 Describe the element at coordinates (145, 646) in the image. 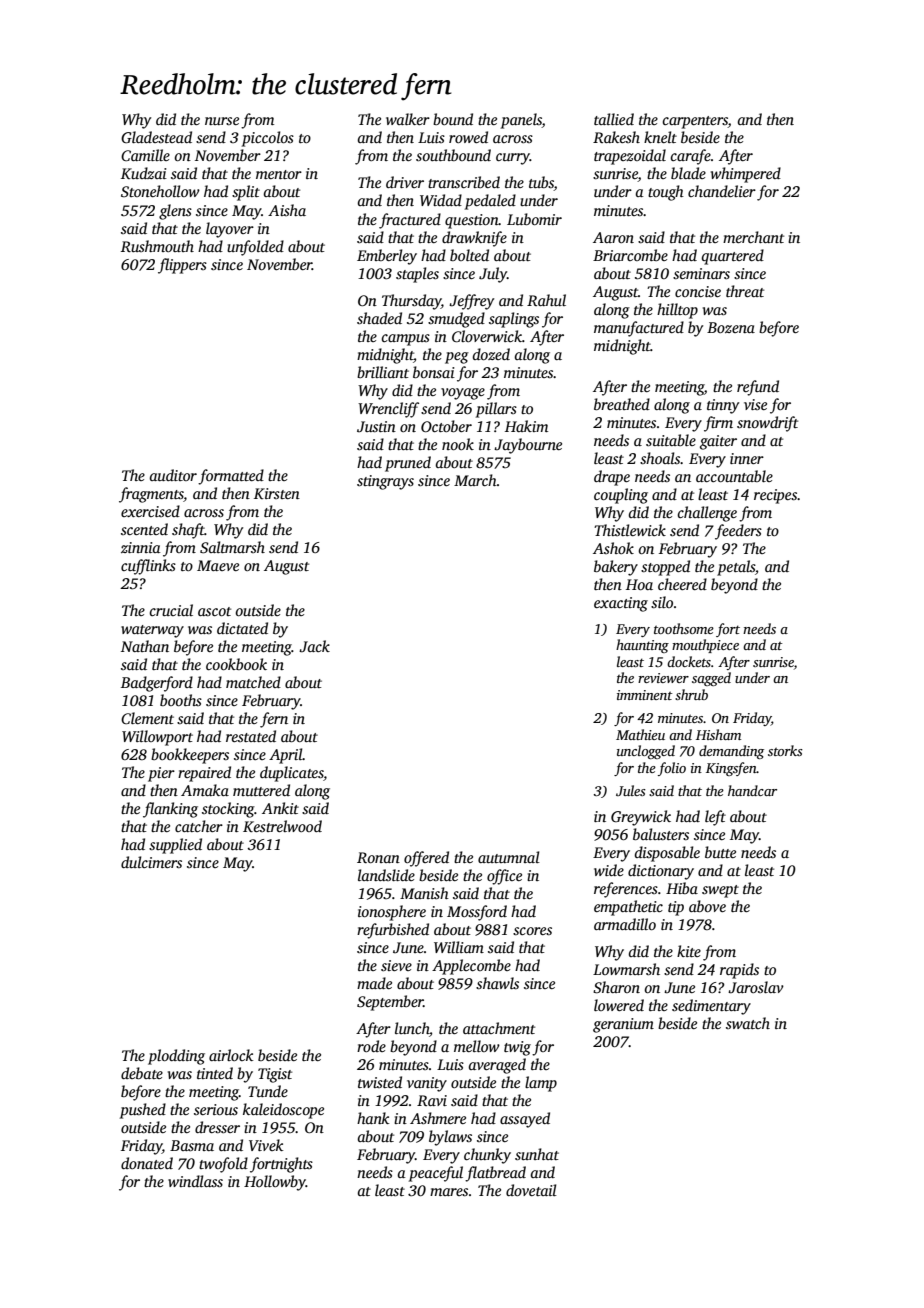

I see `Nathan` at that location.
